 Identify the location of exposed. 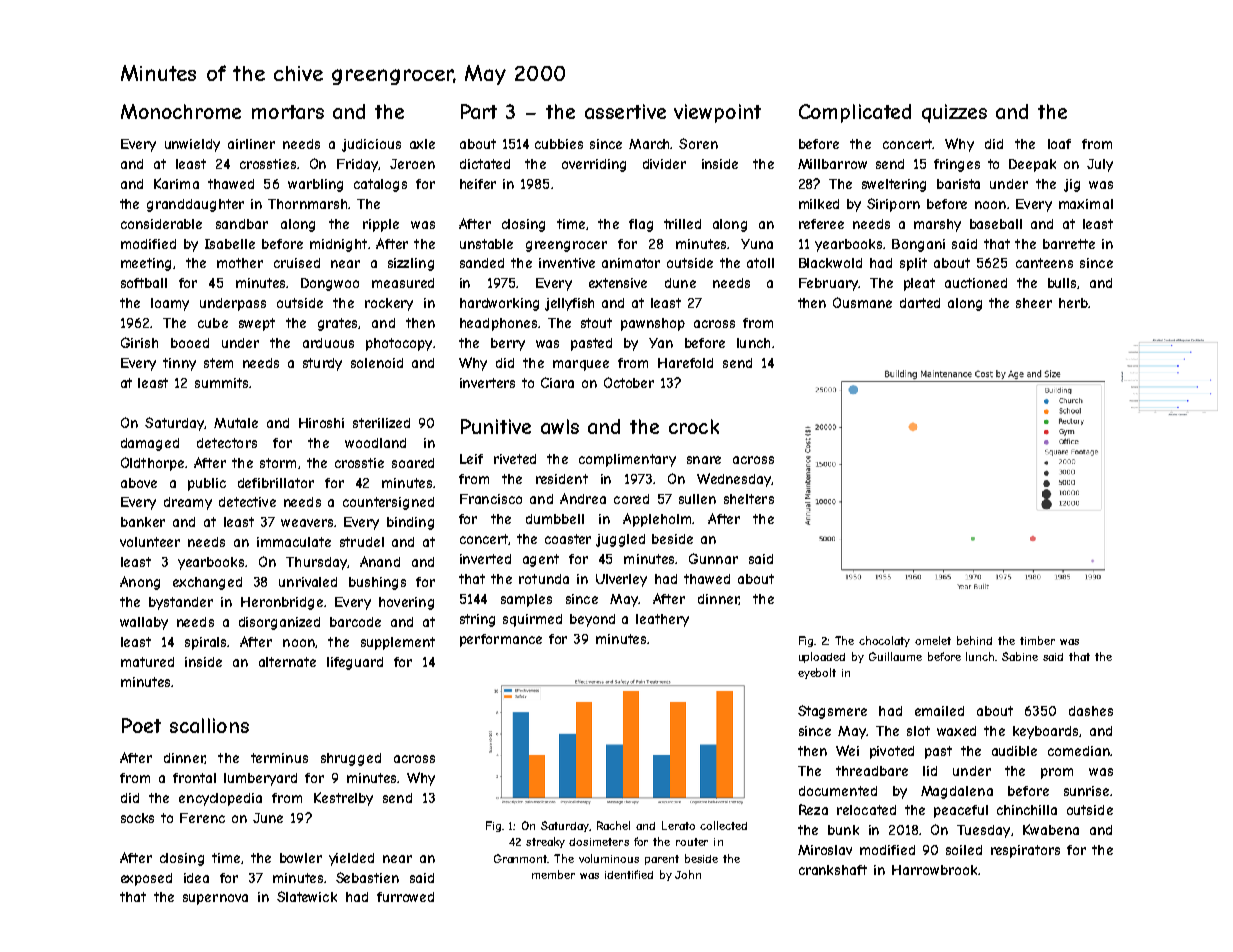
(146, 879).
